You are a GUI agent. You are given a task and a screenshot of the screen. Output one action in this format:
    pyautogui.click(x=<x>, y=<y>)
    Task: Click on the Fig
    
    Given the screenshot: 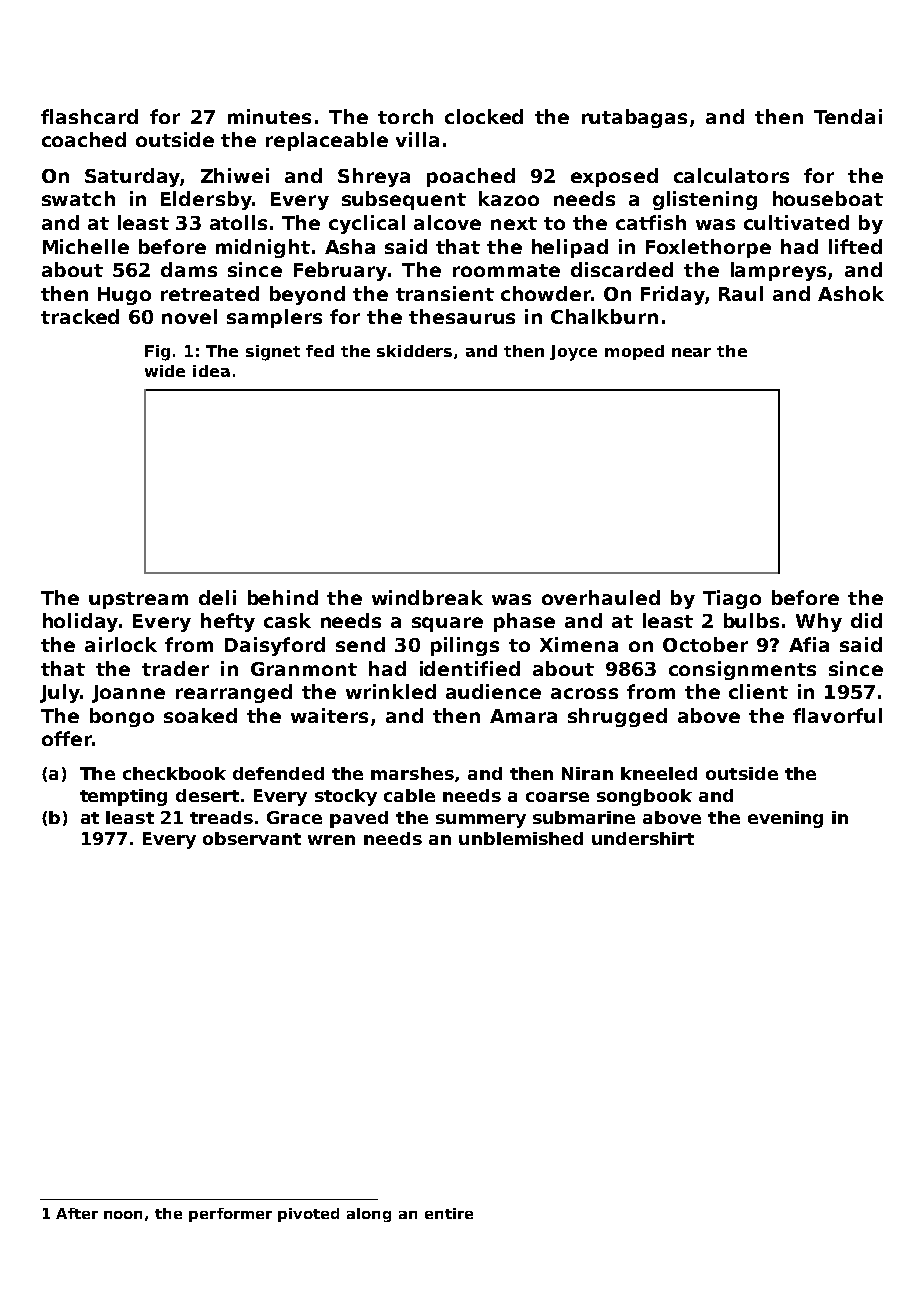 What is the action you would take?
    pyautogui.click(x=157, y=353)
